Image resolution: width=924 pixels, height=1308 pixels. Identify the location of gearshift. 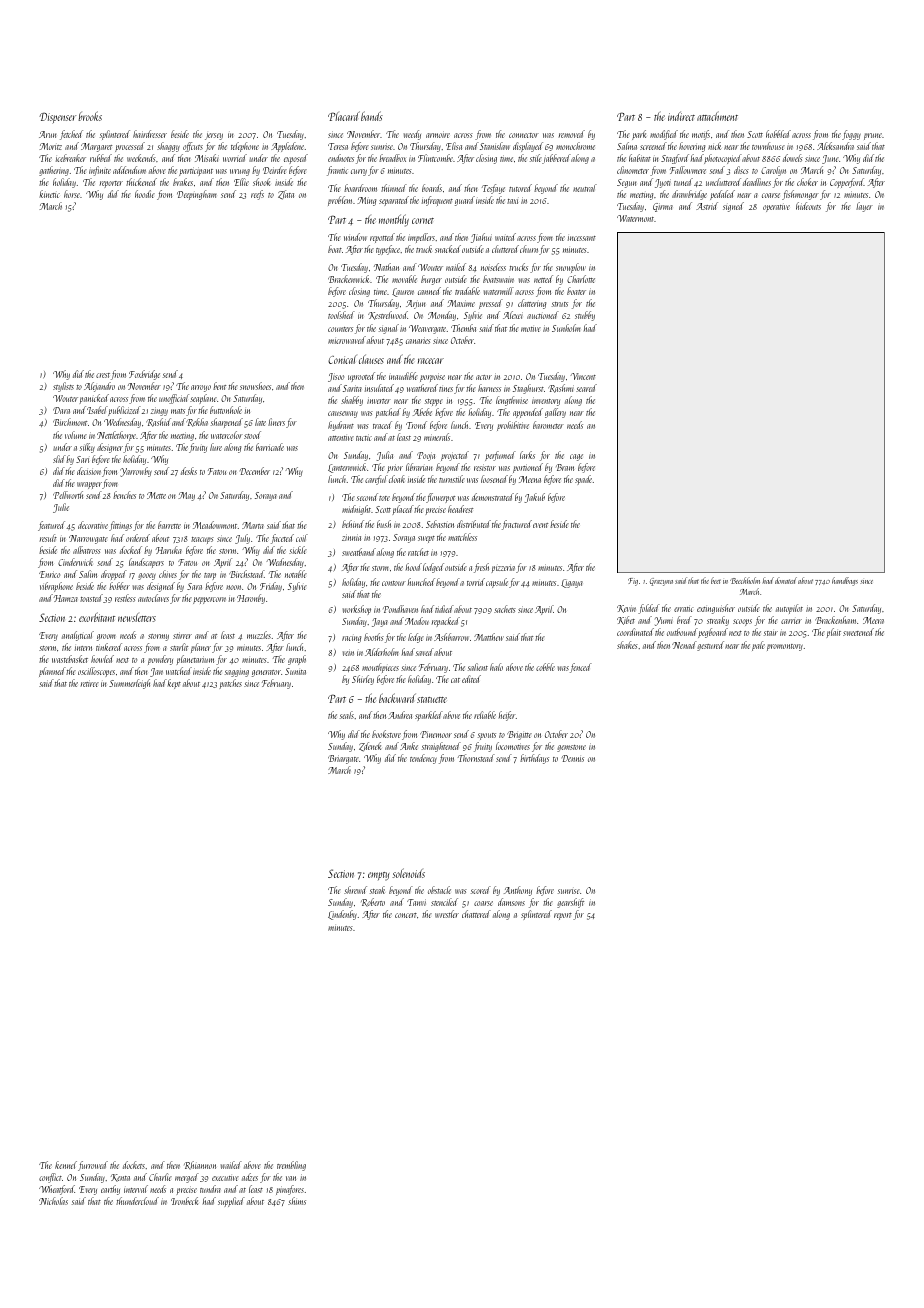
(570, 903).
